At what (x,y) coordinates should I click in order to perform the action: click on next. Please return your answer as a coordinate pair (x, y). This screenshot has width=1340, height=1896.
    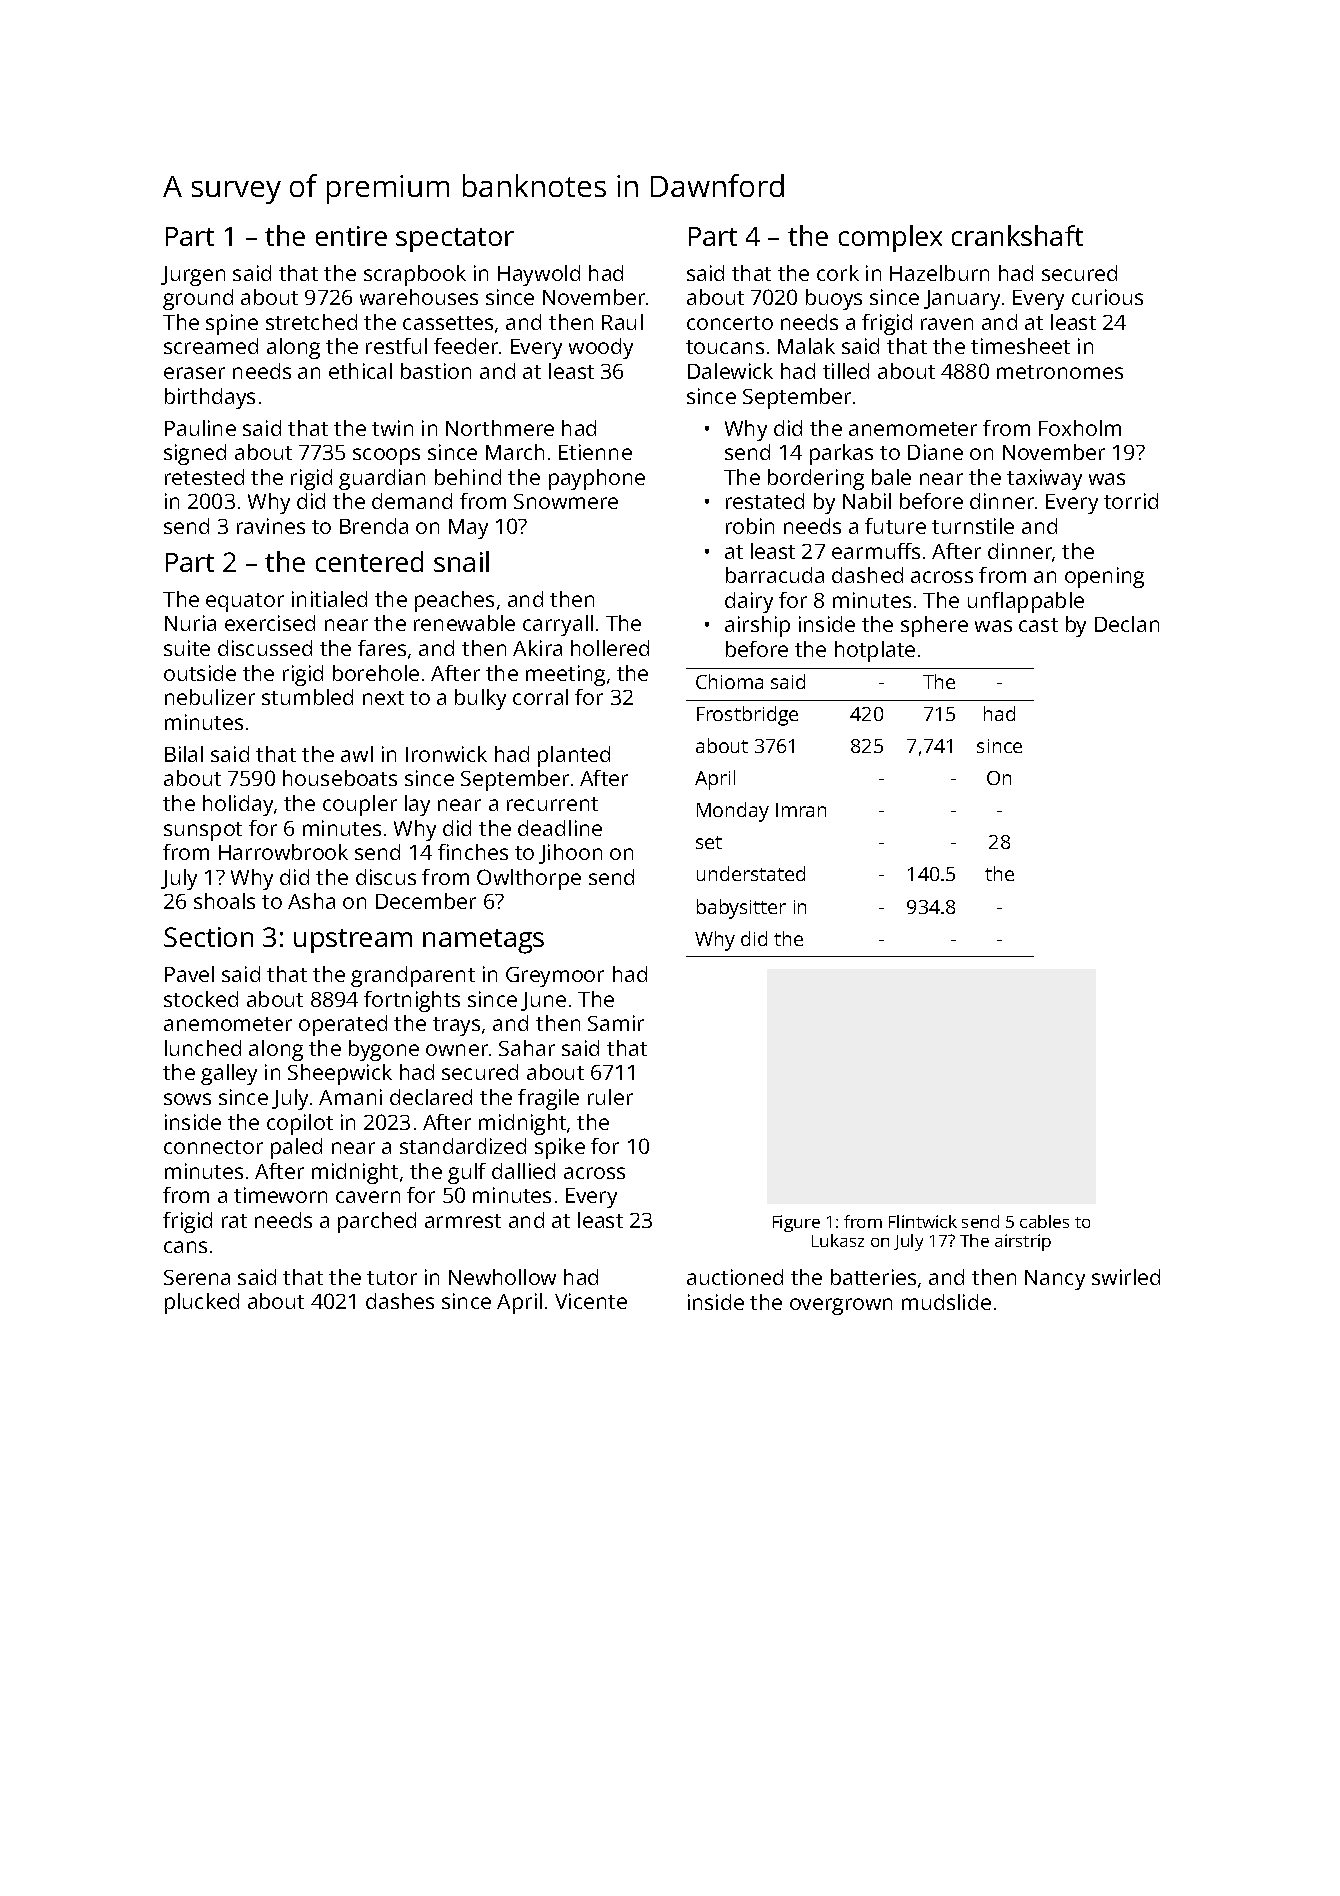
    Looking at the image, I should click on (383, 698).
